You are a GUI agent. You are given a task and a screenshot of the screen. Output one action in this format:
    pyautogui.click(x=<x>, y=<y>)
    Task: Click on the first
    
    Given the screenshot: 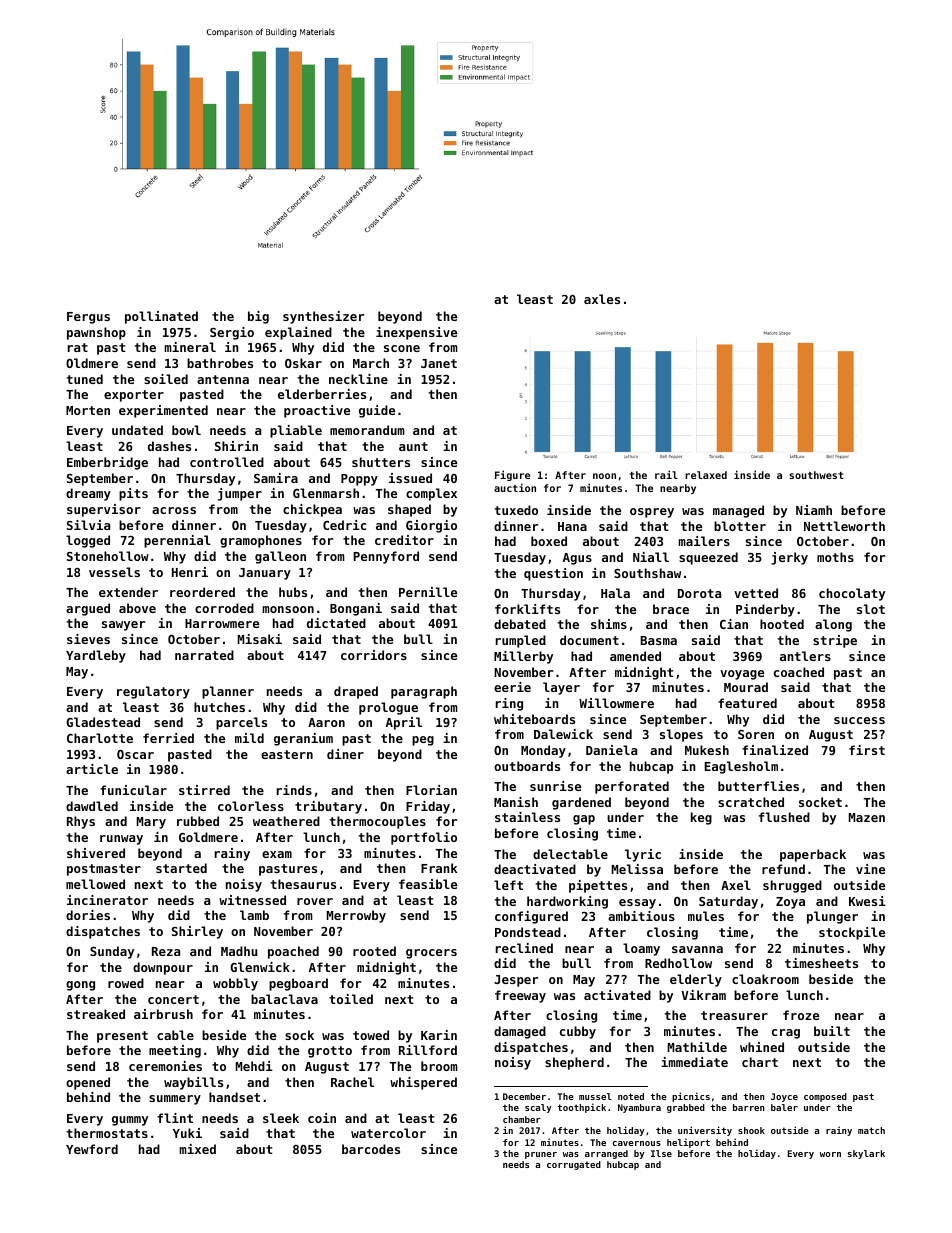 What is the action you would take?
    pyautogui.click(x=867, y=750)
